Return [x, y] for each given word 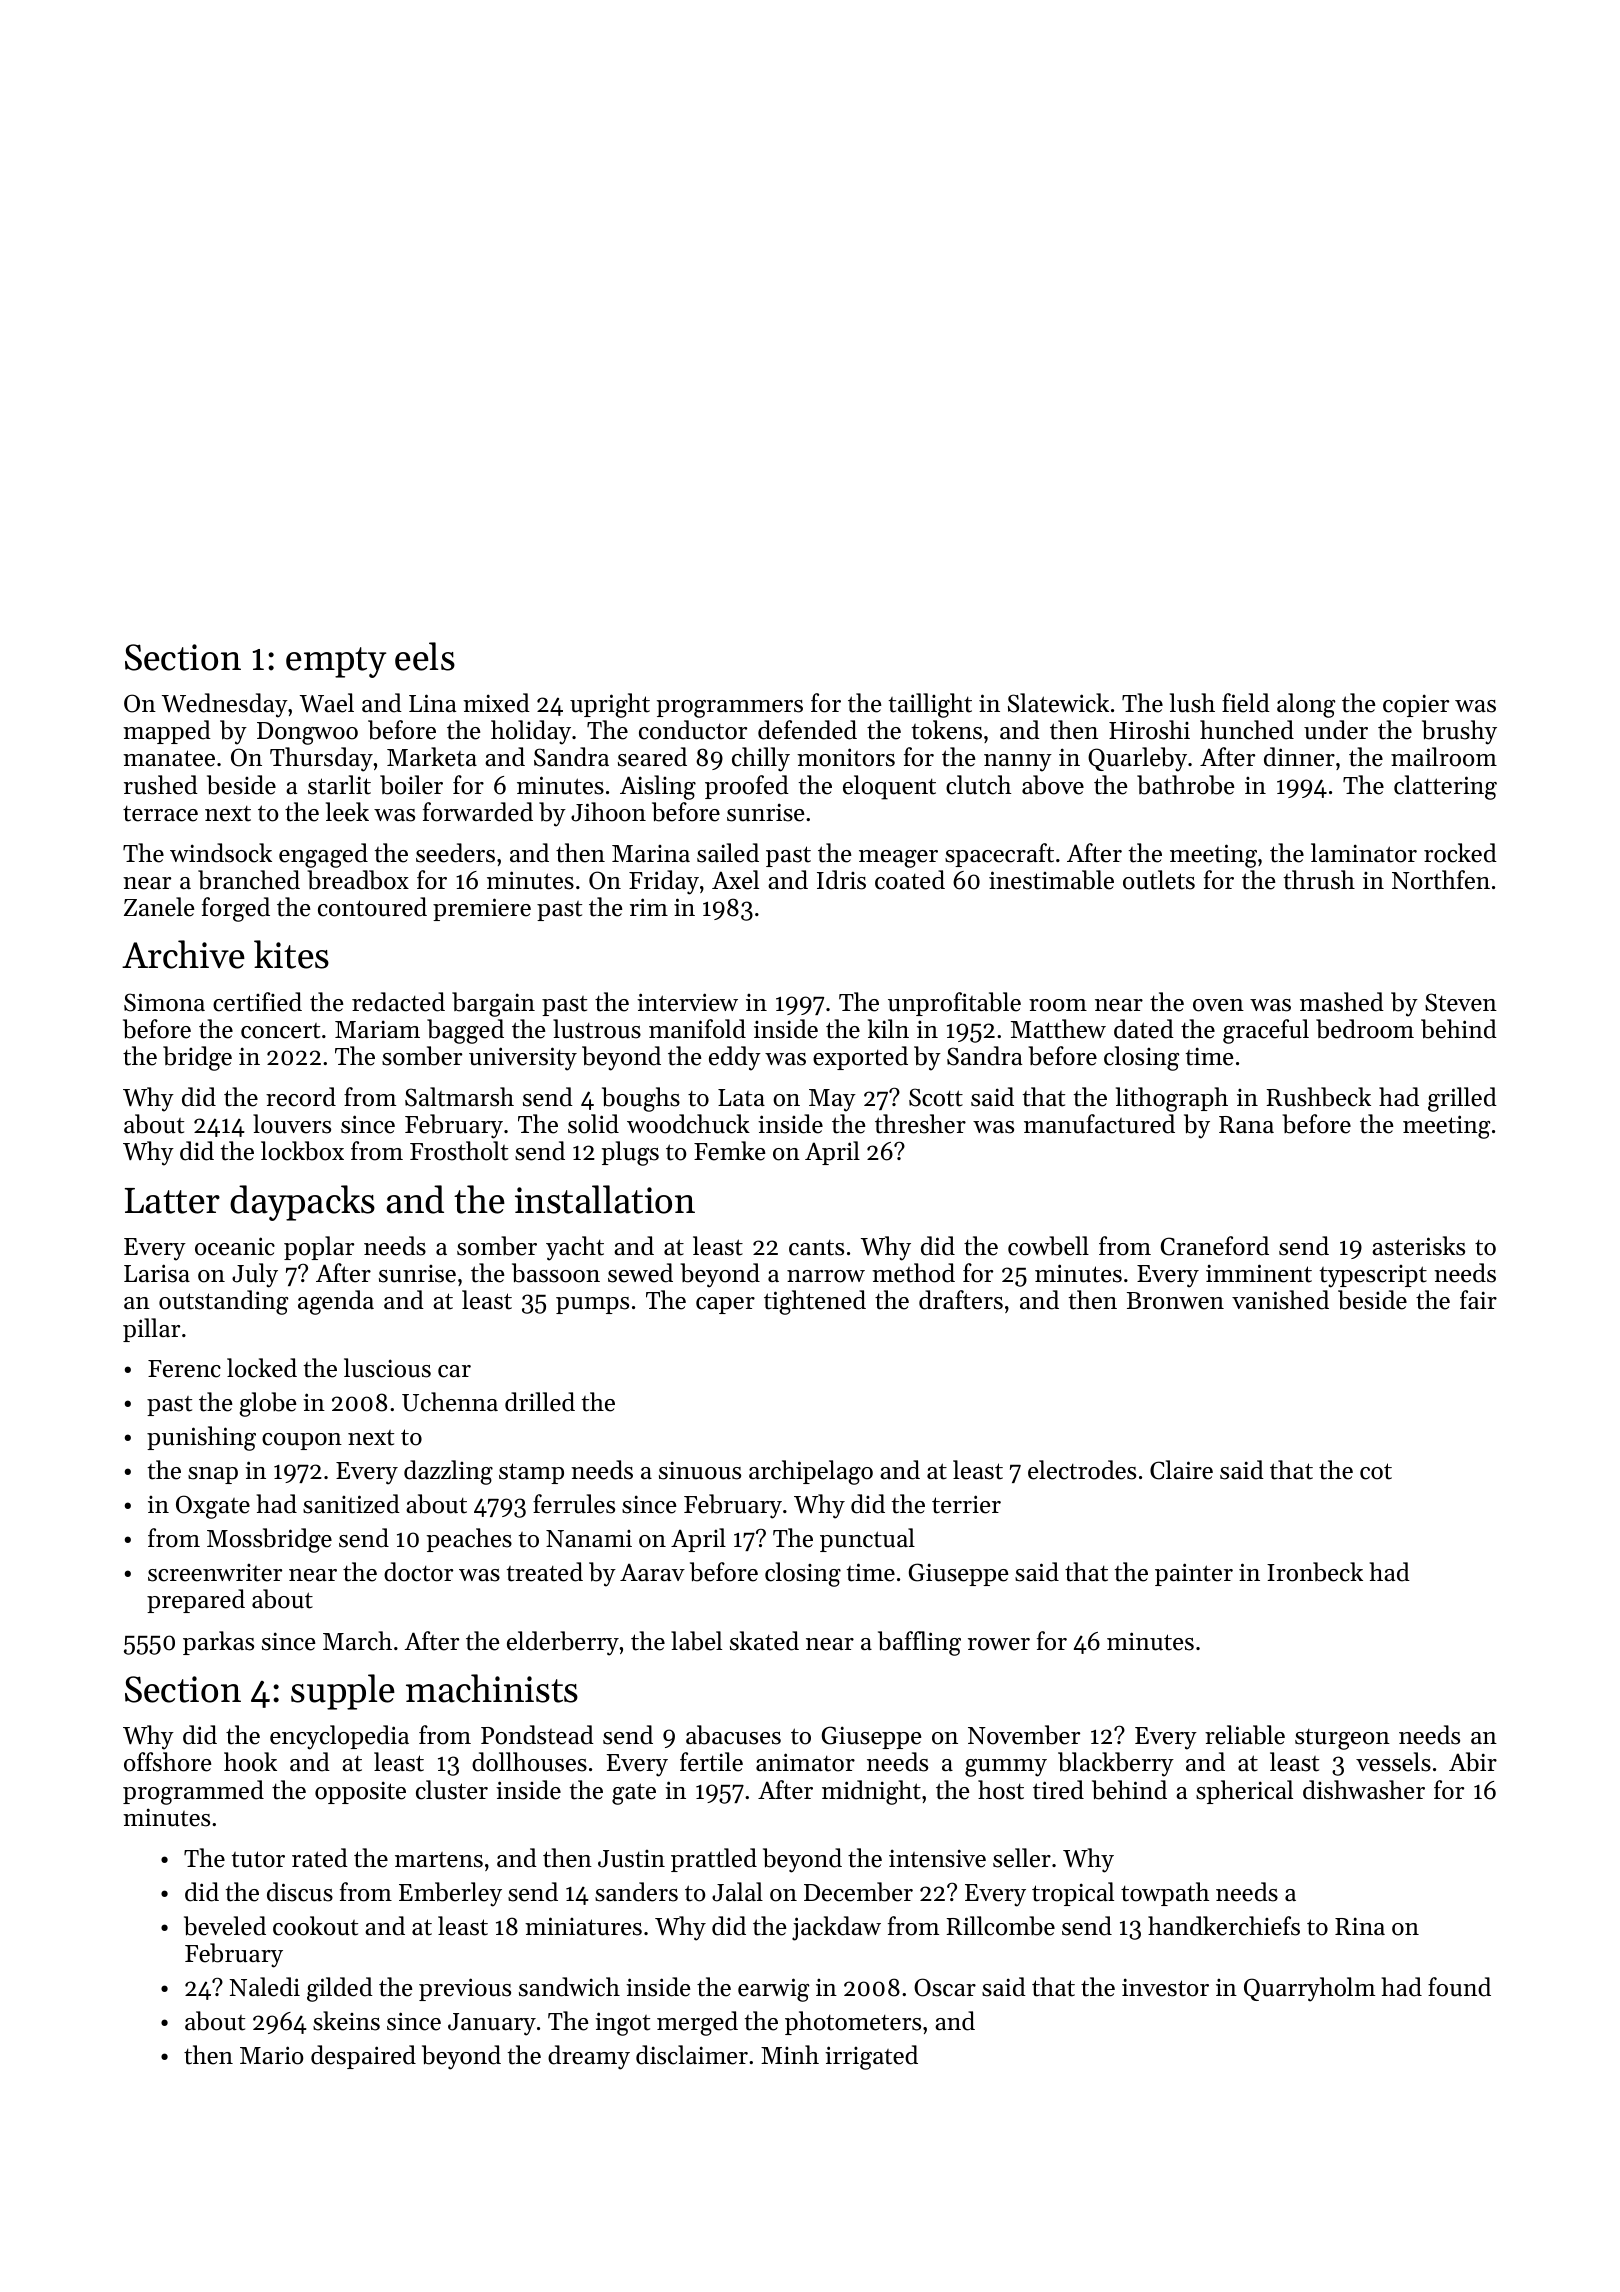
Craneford [1215, 1246]
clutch [978, 785]
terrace [160, 814]
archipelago [811, 1472]
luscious [387, 1368]
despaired [363, 2057]
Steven [1461, 1002]
